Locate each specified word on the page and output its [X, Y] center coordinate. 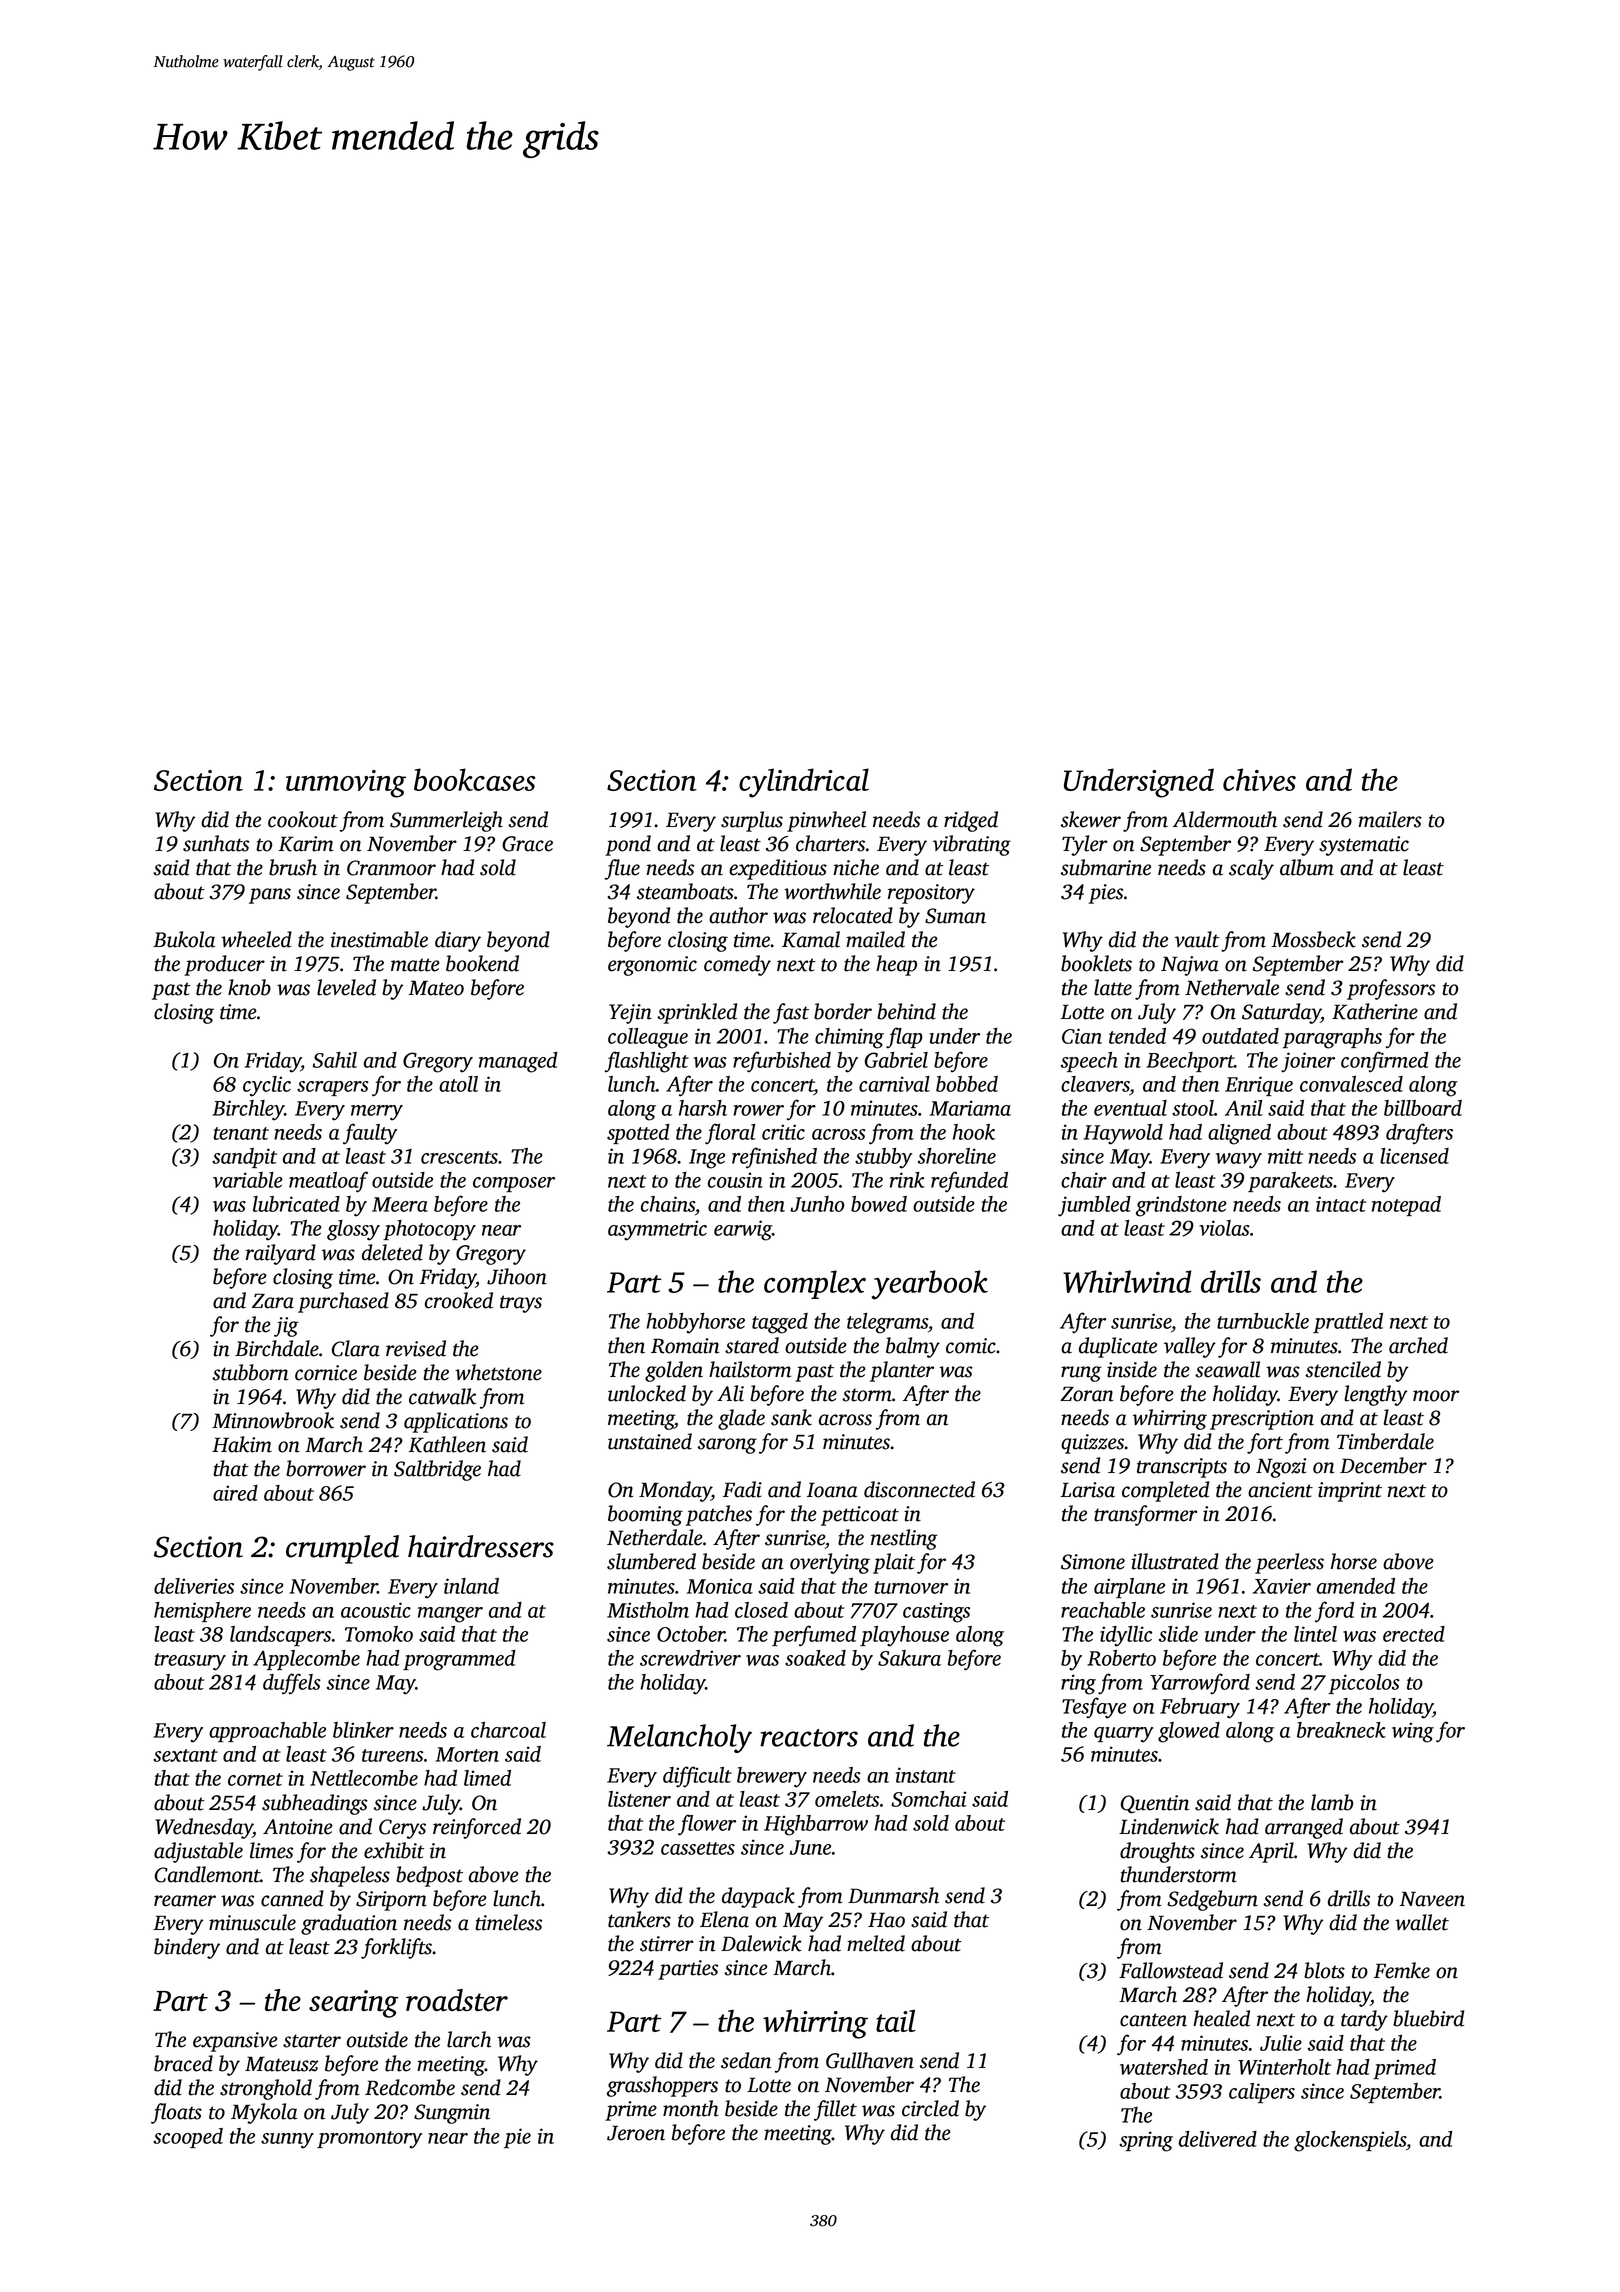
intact [1341, 1204]
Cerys [402, 1829]
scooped [188, 2138]
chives [1259, 779]
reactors [809, 1738]
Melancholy [679, 1738]
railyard [281, 1254]
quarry [1124, 1735]
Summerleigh [446, 821]
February [1200, 1708]
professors [1391, 989]
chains [668, 1204]
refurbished [782, 1062]
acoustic [376, 1610]
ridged [971, 821]
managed [518, 1062]
